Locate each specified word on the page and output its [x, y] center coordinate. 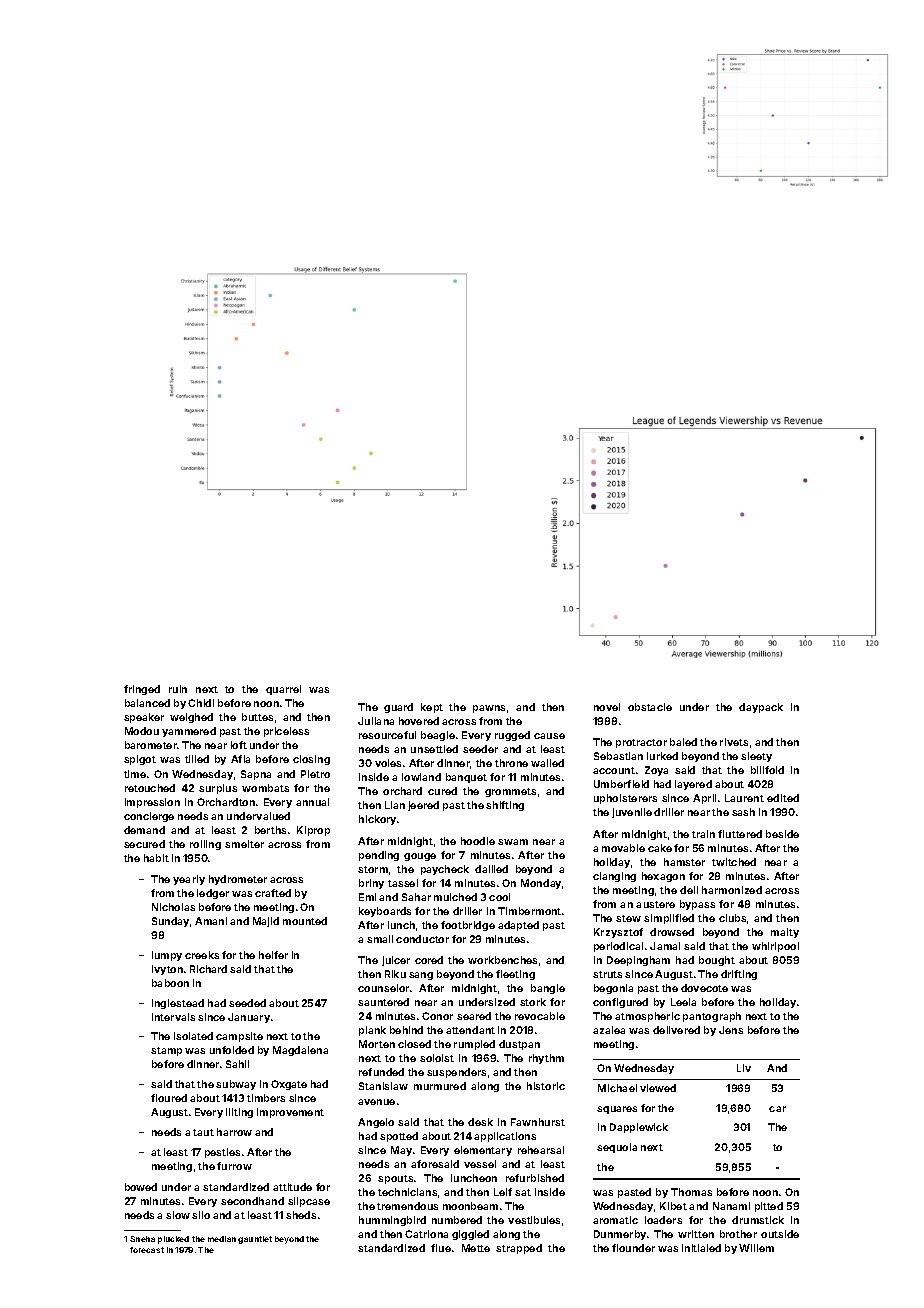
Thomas [691, 1192]
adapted [518, 926]
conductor [422, 939]
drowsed [672, 932]
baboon [170, 983]
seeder [480, 749]
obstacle [650, 707]
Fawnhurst [538, 1122]
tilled [197, 759]
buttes [257, 717]
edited [783, 798]
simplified [669, 919]
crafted [273, 893]
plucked [173, 1240]
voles [388, 763]
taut [203, 1132]
